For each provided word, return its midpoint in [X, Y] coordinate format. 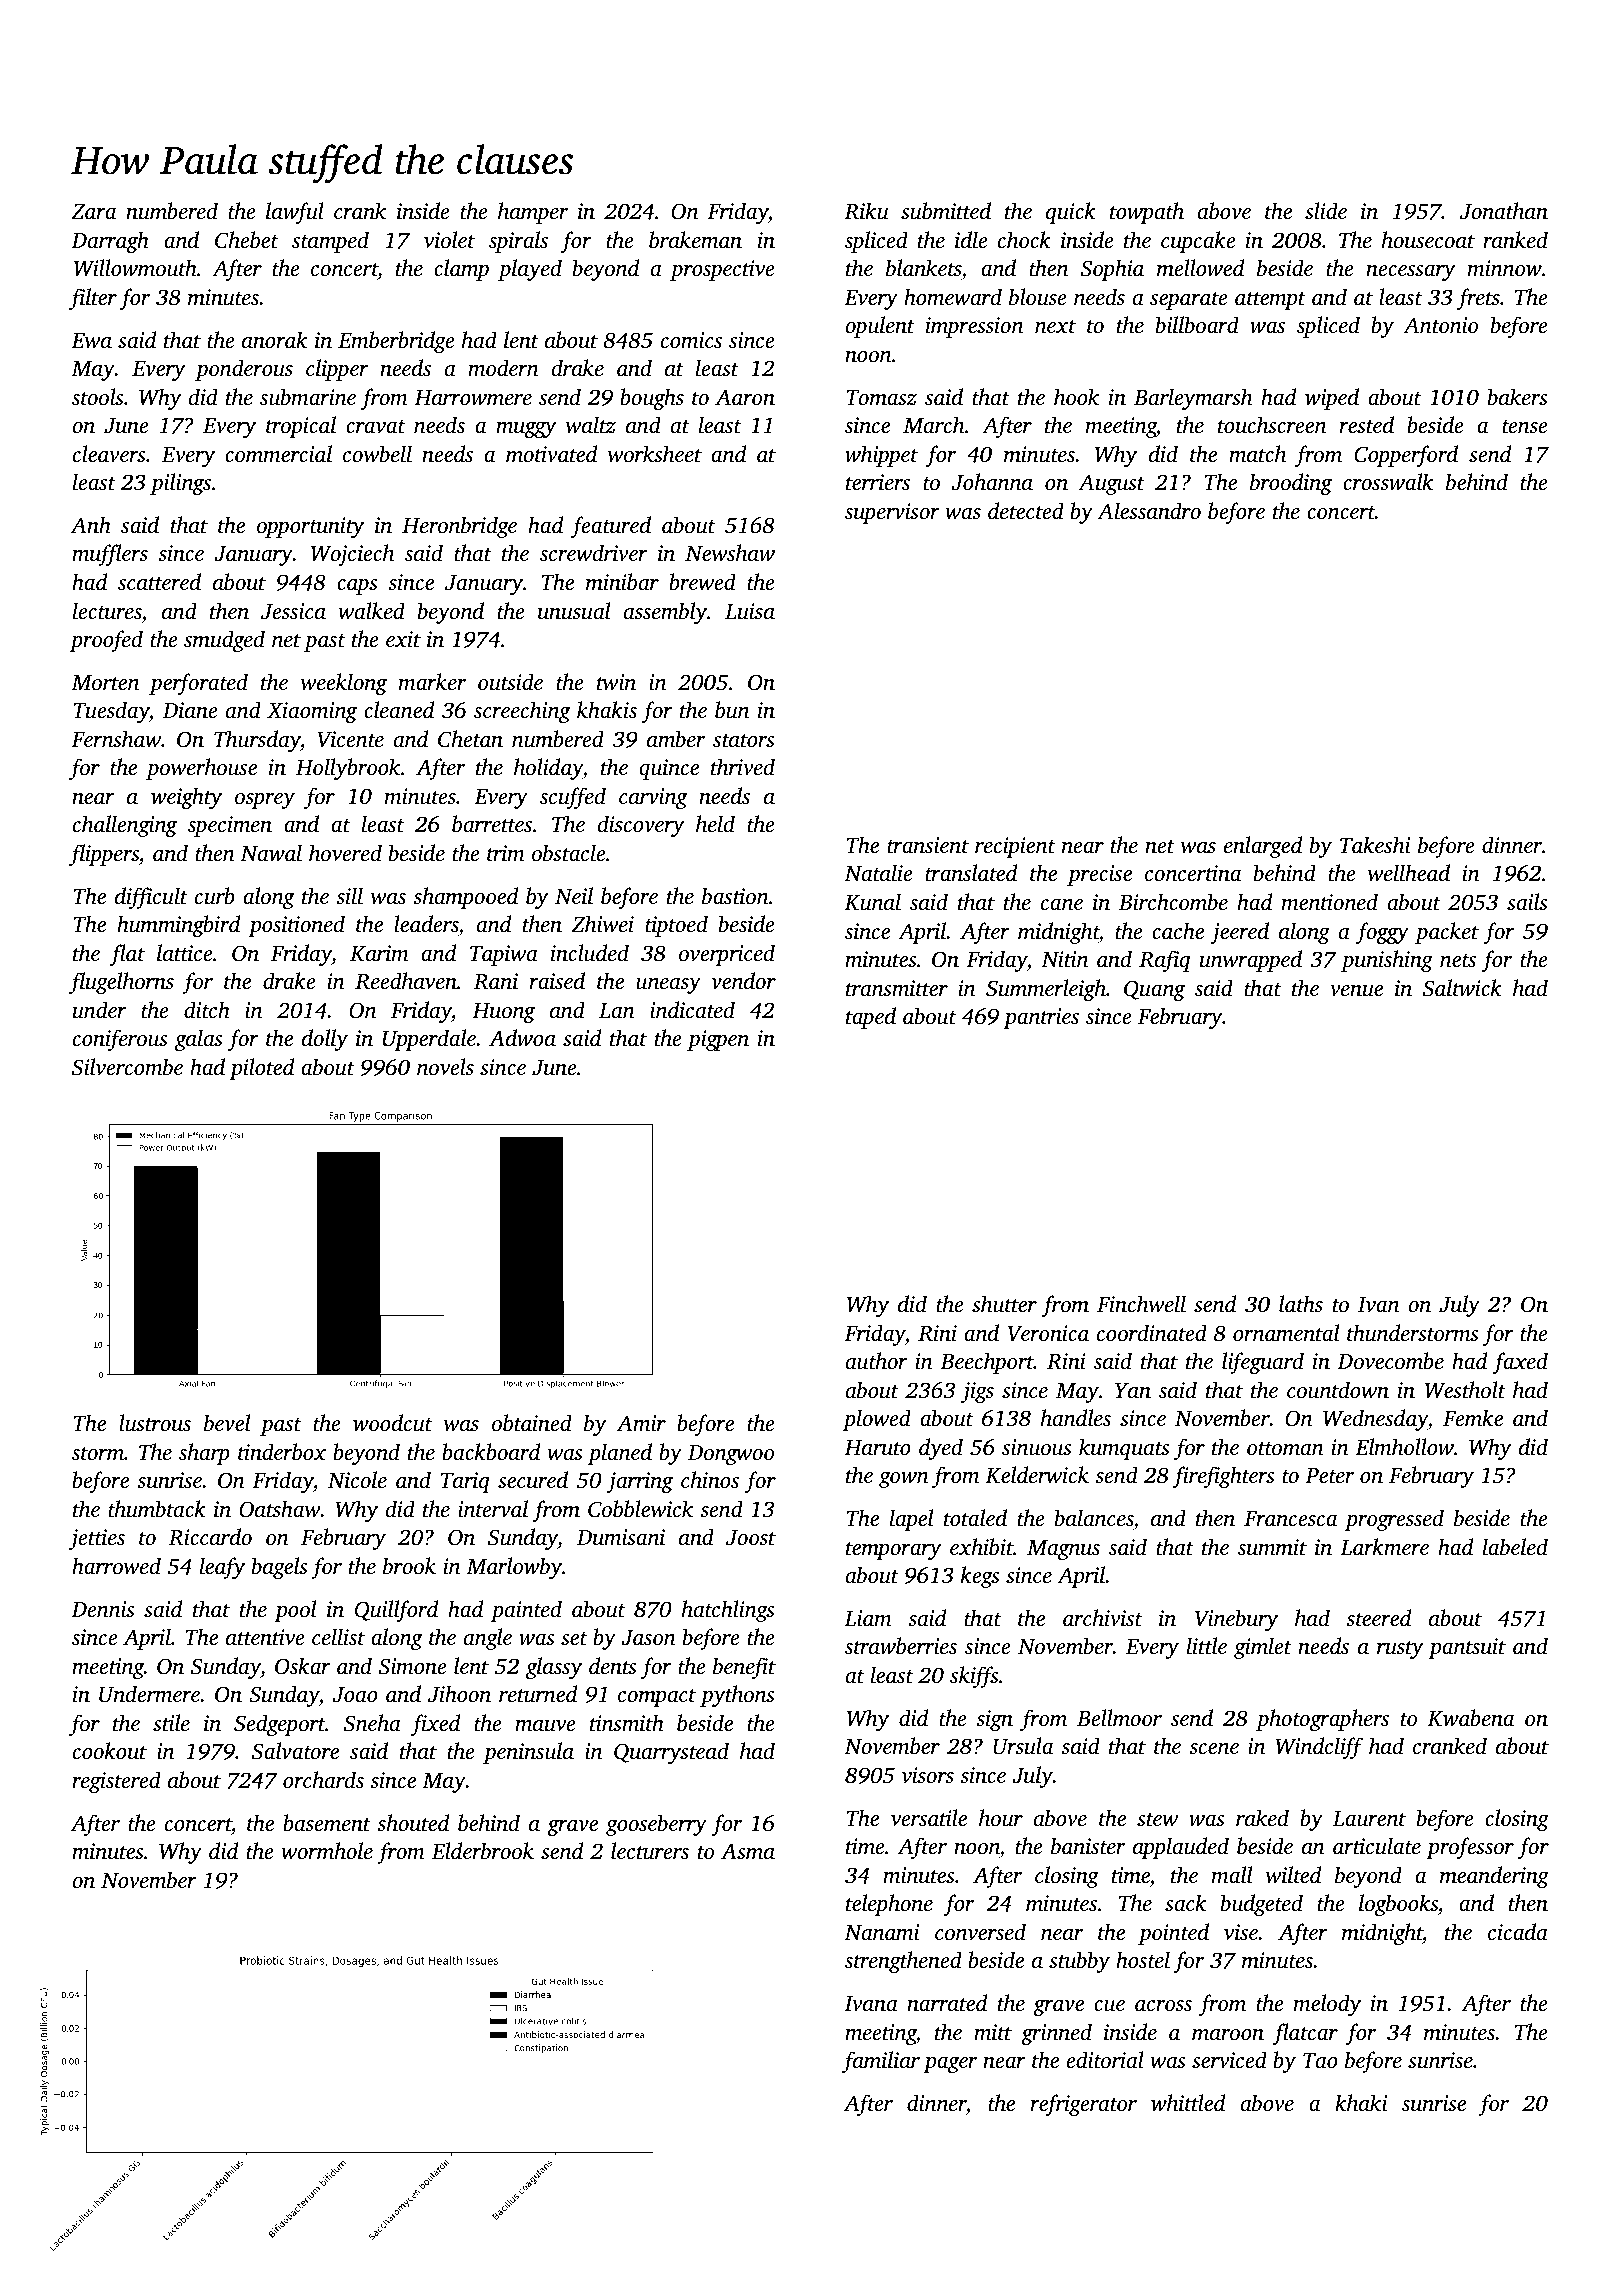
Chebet [246, 240]
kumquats [1124, 1449]
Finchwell [1141, 1304]
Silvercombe [127, 1067]
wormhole [327, 1851]
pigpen [718, 1040]
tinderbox [282, 1451]
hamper [533, 213]
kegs [980, 1577]
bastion [735, 895]
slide [1326, 210]
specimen [230, 826]
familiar [881, 2062]
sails [1527, 901]
